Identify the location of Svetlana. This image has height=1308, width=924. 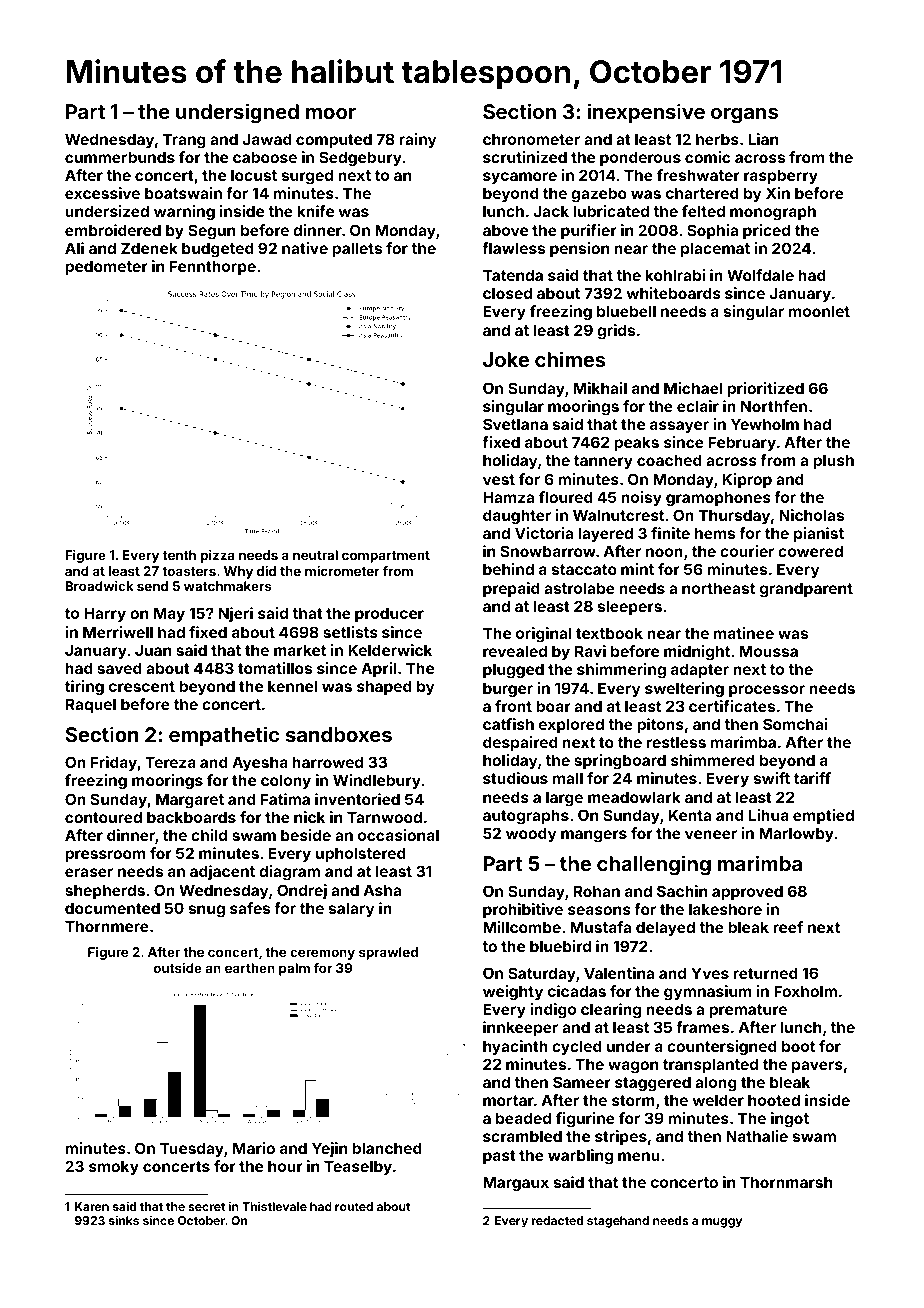
(515, 424).
